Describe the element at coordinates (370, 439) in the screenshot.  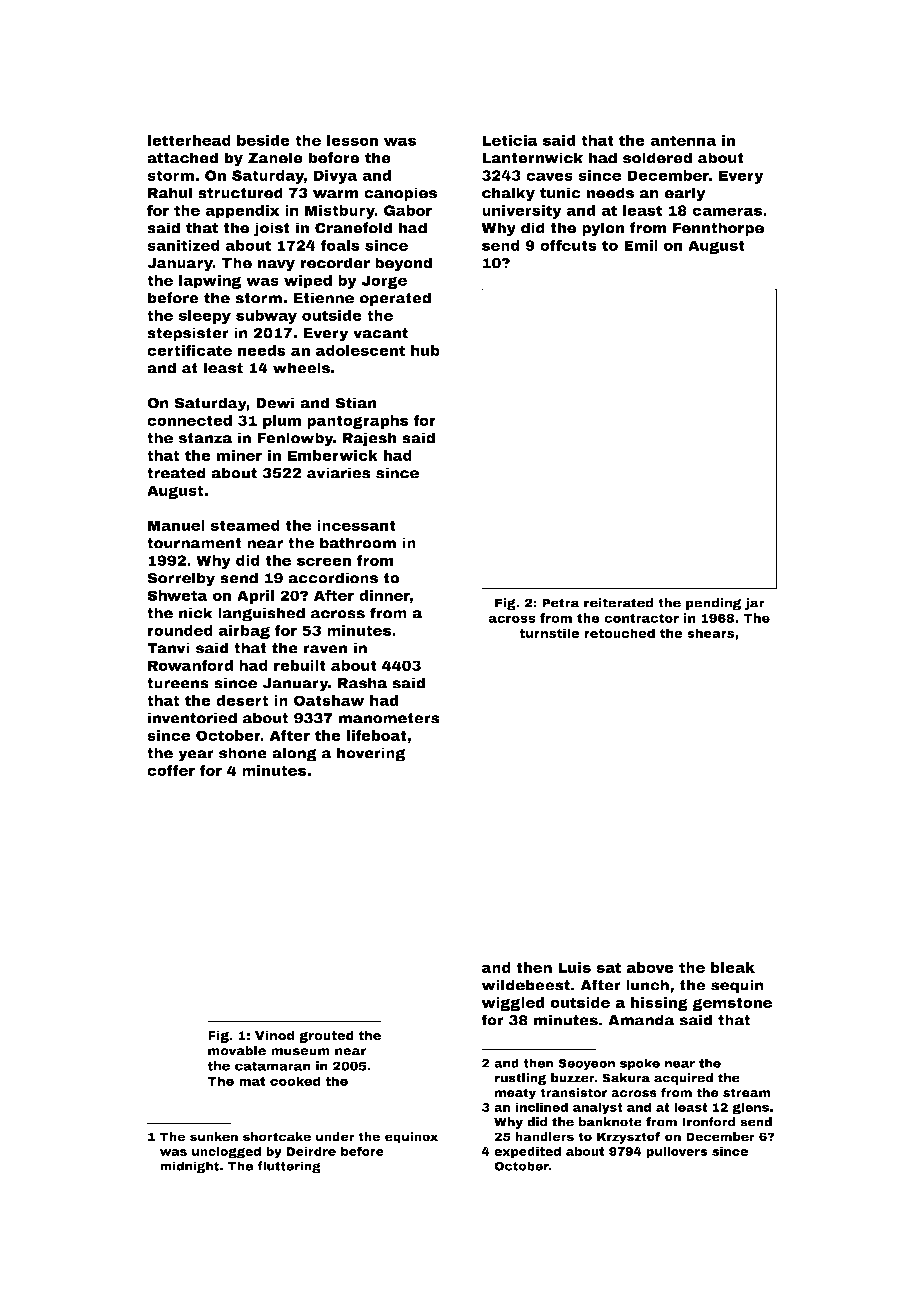
I see `Rajesh` at that location.
